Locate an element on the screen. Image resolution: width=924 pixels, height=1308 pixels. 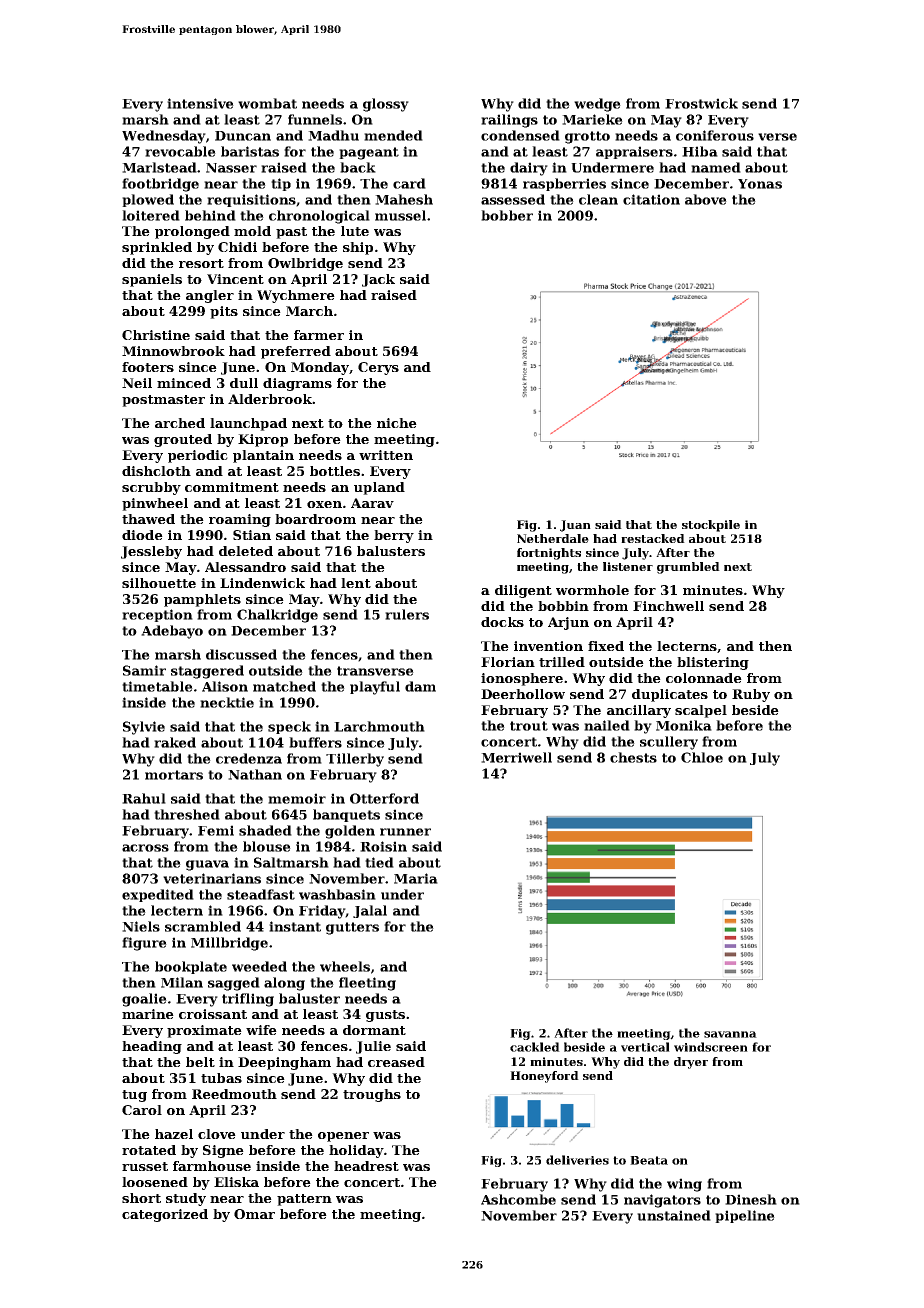
memoir is located at coordinates (297, 798).
